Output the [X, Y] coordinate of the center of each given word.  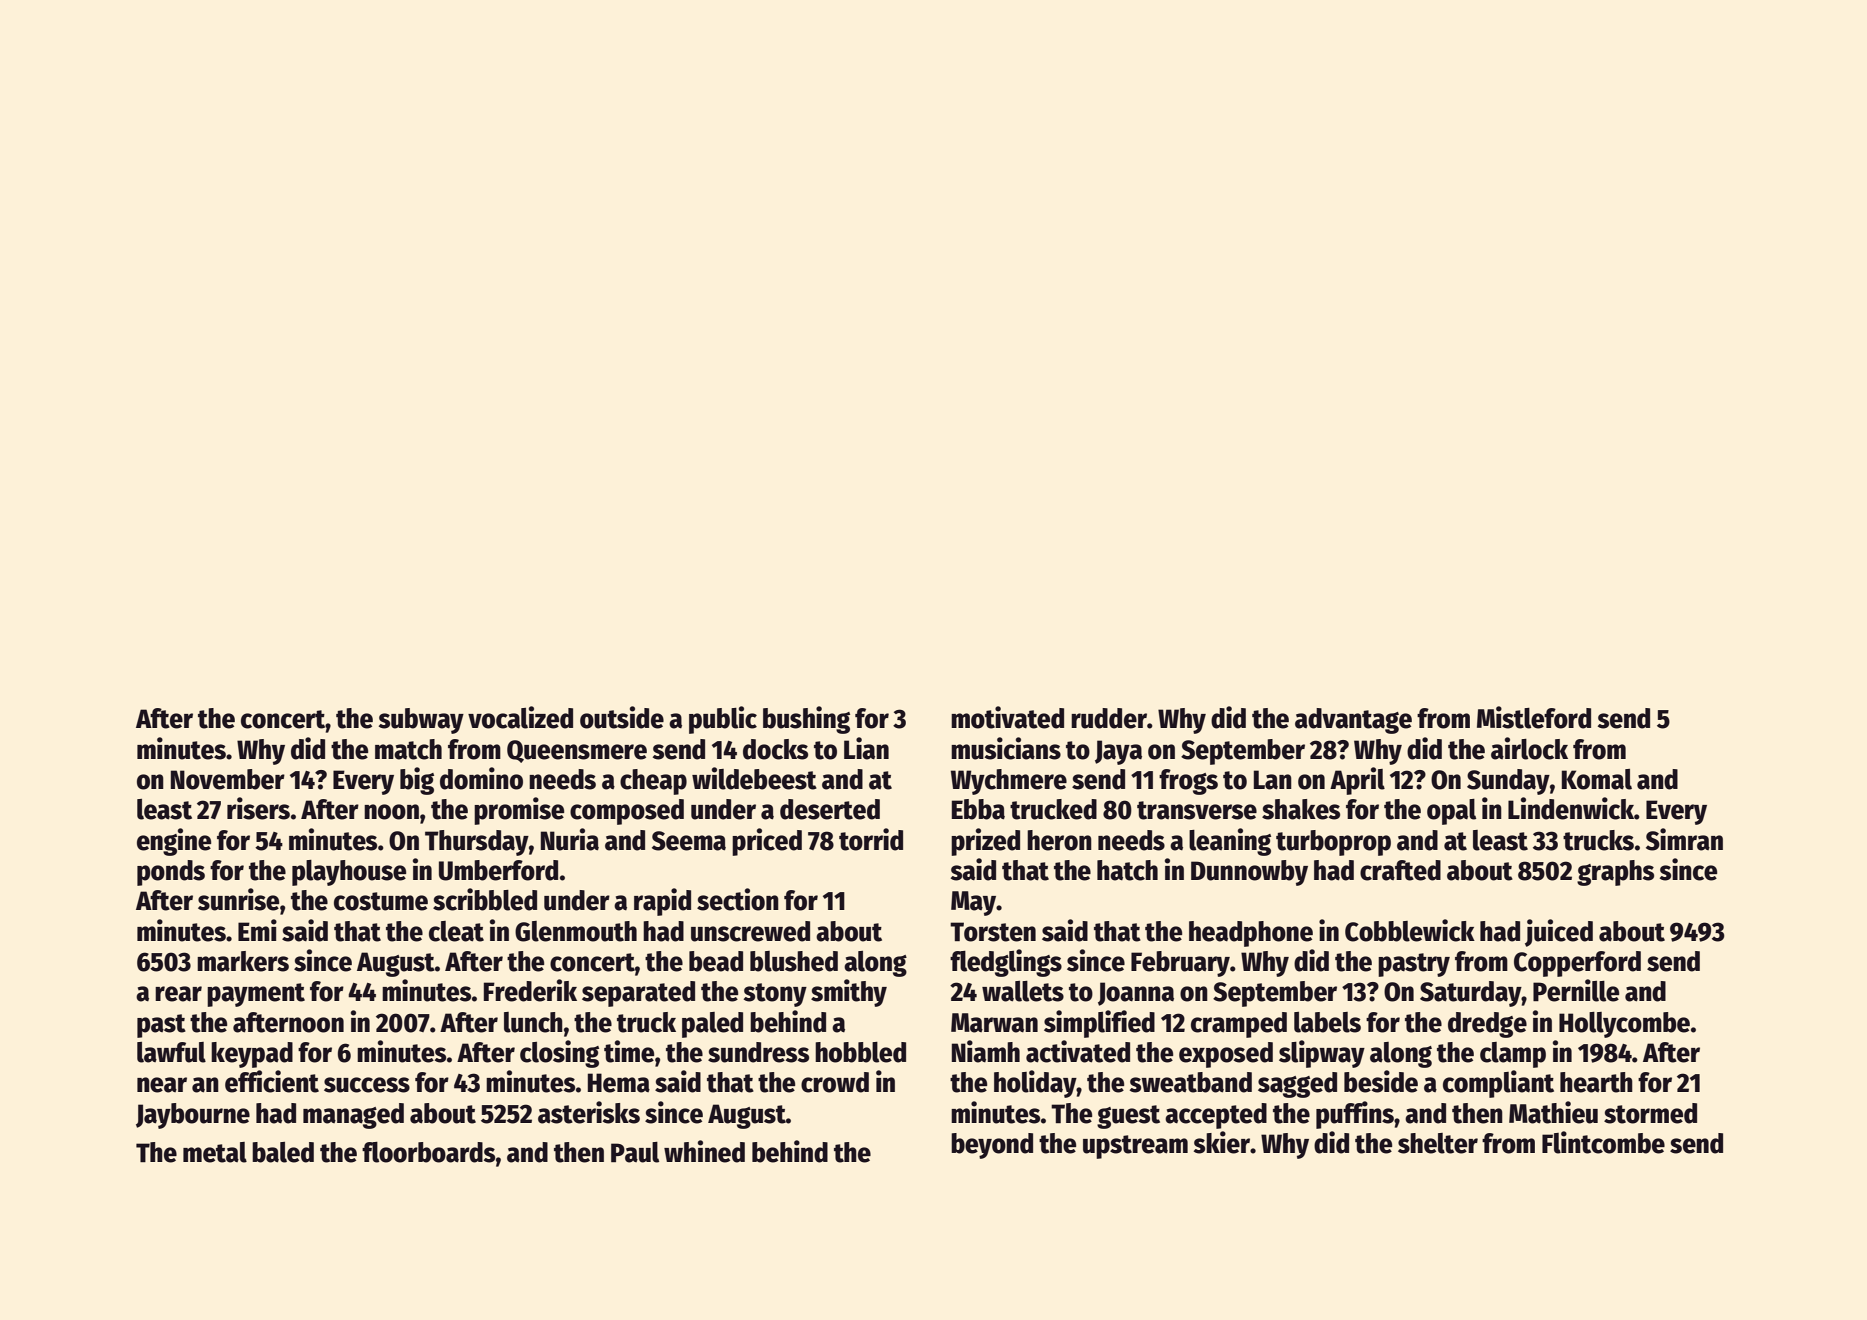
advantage [1353, 721]
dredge [1487, 1025]
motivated [1007, 717]
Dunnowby [1249, 873]
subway [421, 721]
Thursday [477, 843]
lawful [171, 1052]
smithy [849, 993]
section [738, 899]
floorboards [428, 1152]
